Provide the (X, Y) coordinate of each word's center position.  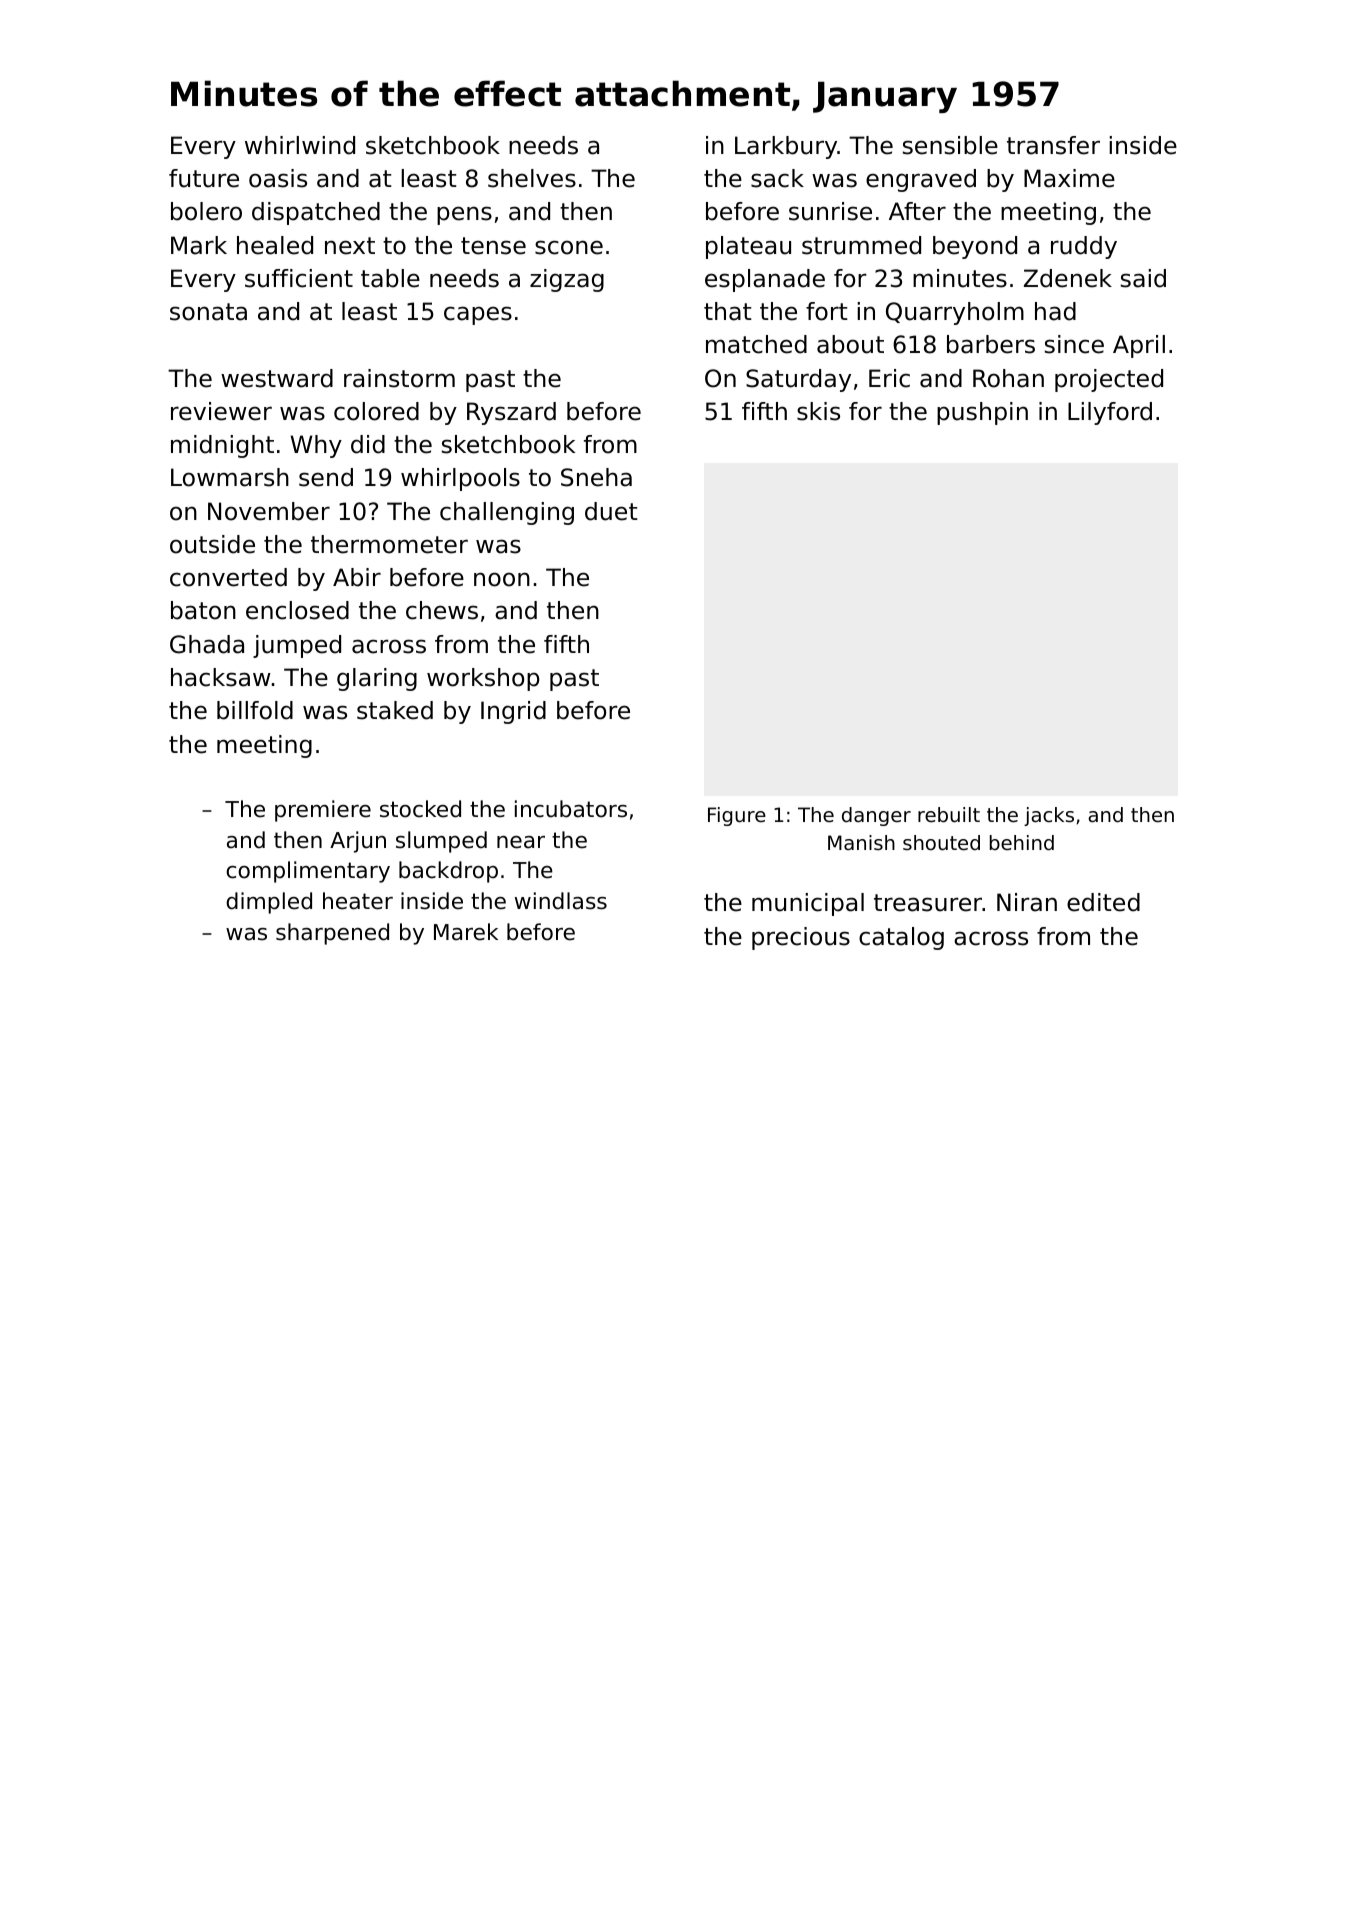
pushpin (982, 413)
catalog (901, 938)
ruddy (1084, 247)
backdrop (448, 872)
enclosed (297, 610)
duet (611, 511)
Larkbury (786, 147)
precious (801, 938)
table (390, 278)
